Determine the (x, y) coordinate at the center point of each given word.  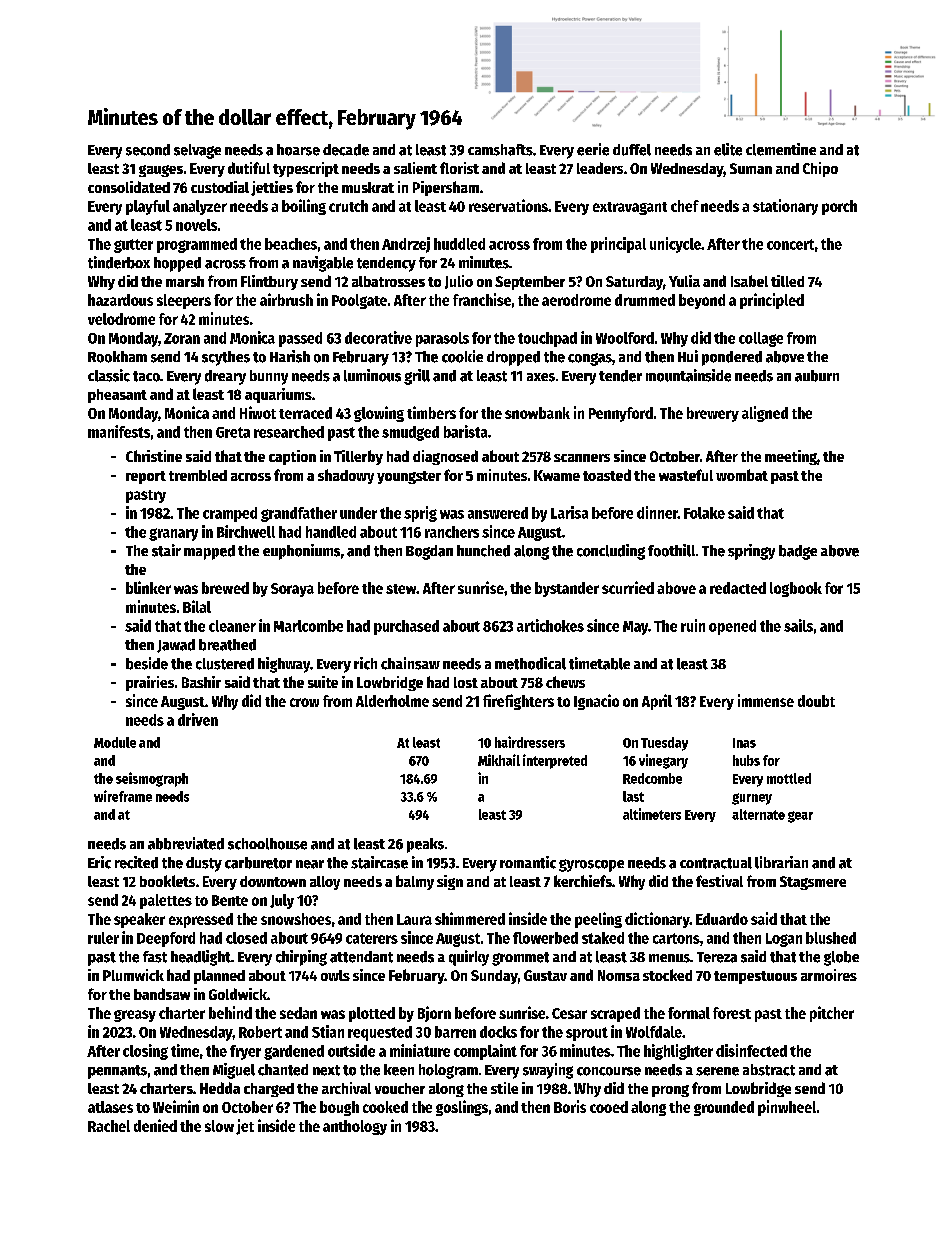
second (148, 150)
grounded (724, 1108)
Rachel (109, 1126)
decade (346, 150)
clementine (781, 149)
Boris (570, 1106)
